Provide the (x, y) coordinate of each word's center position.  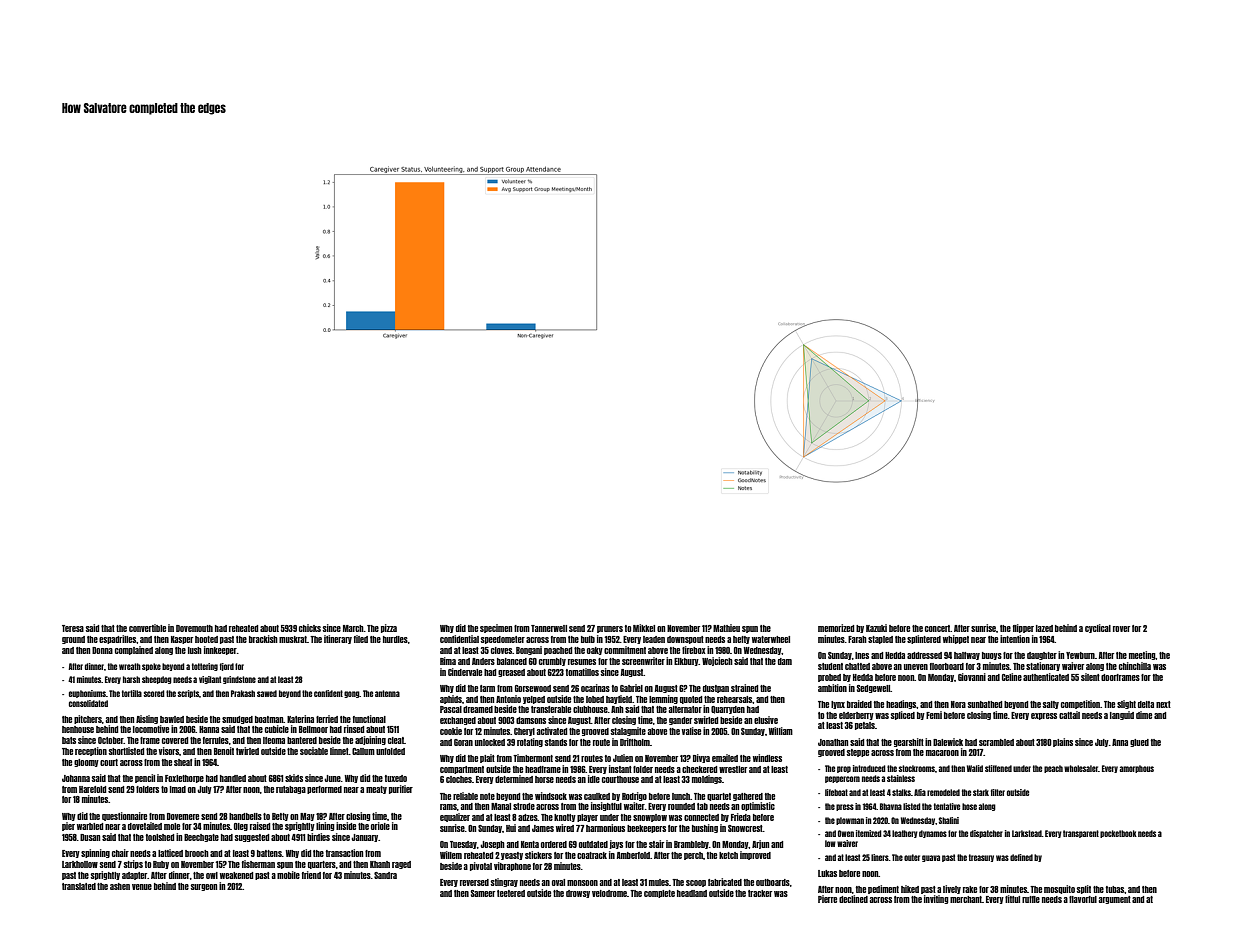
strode (524, 806)
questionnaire (124, 816)
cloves (501, 650)
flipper (1023, 628)
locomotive (151, 729)
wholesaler (1081, 768)
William (780, 731)
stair (656, 844)
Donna (102, 650)
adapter (135, 876)
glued (1139, 743)
